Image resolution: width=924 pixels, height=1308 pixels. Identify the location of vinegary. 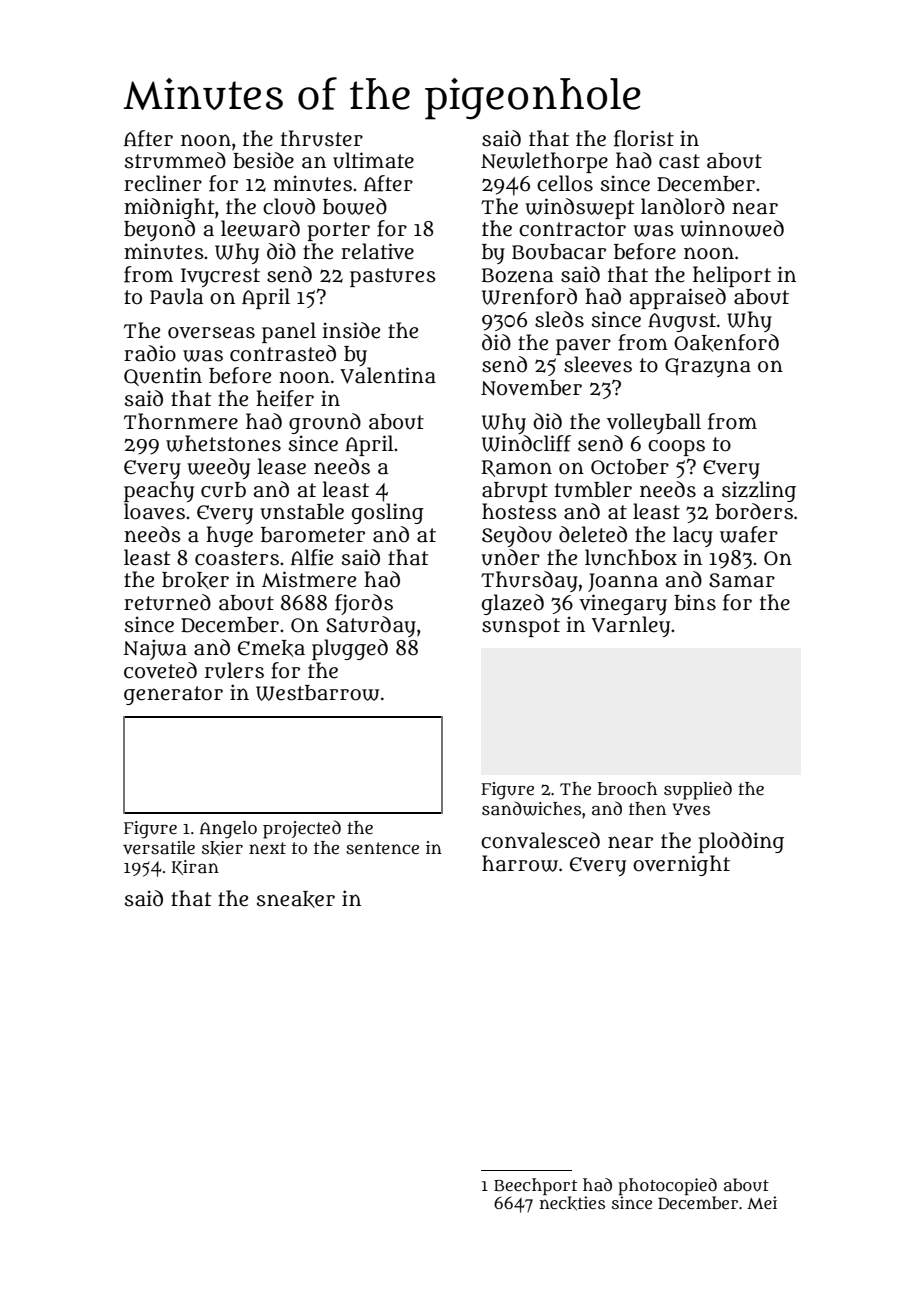
(623, 604).
